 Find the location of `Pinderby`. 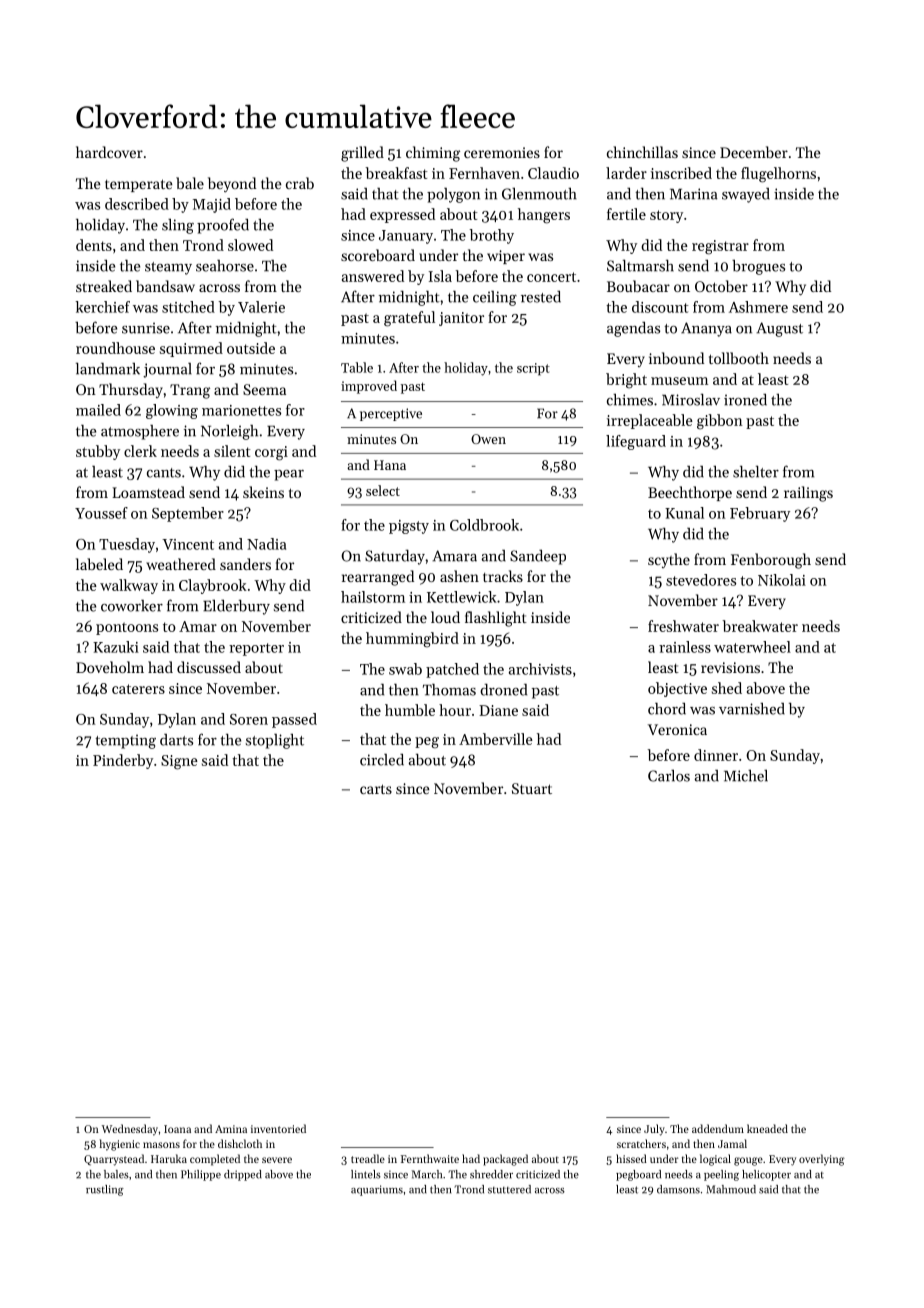

Pinderby is located at coordinates (123, 761).
